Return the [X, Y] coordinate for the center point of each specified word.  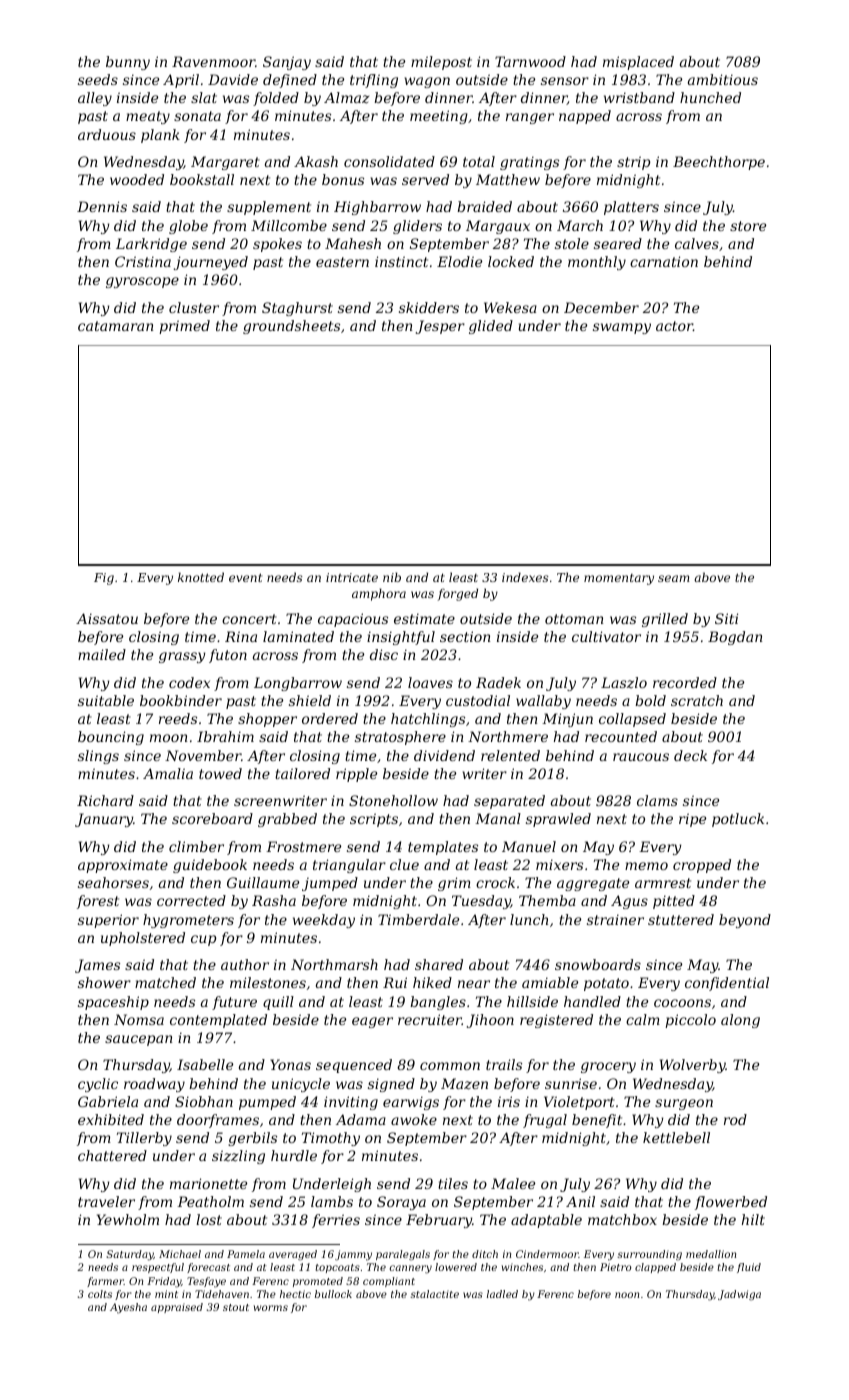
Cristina [143, 261]
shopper [267, 720]
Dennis [102, 206]
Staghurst [297, 309]
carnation [664, 261]
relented [510, 755]
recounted [621, 736]
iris [509, 1101]
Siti [726, 618]
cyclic [98, 1085]
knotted [201, 577]
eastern [342, 262]
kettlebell [676, 1137]
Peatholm [210, 1201]
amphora [379, 594]
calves [697, 243]
